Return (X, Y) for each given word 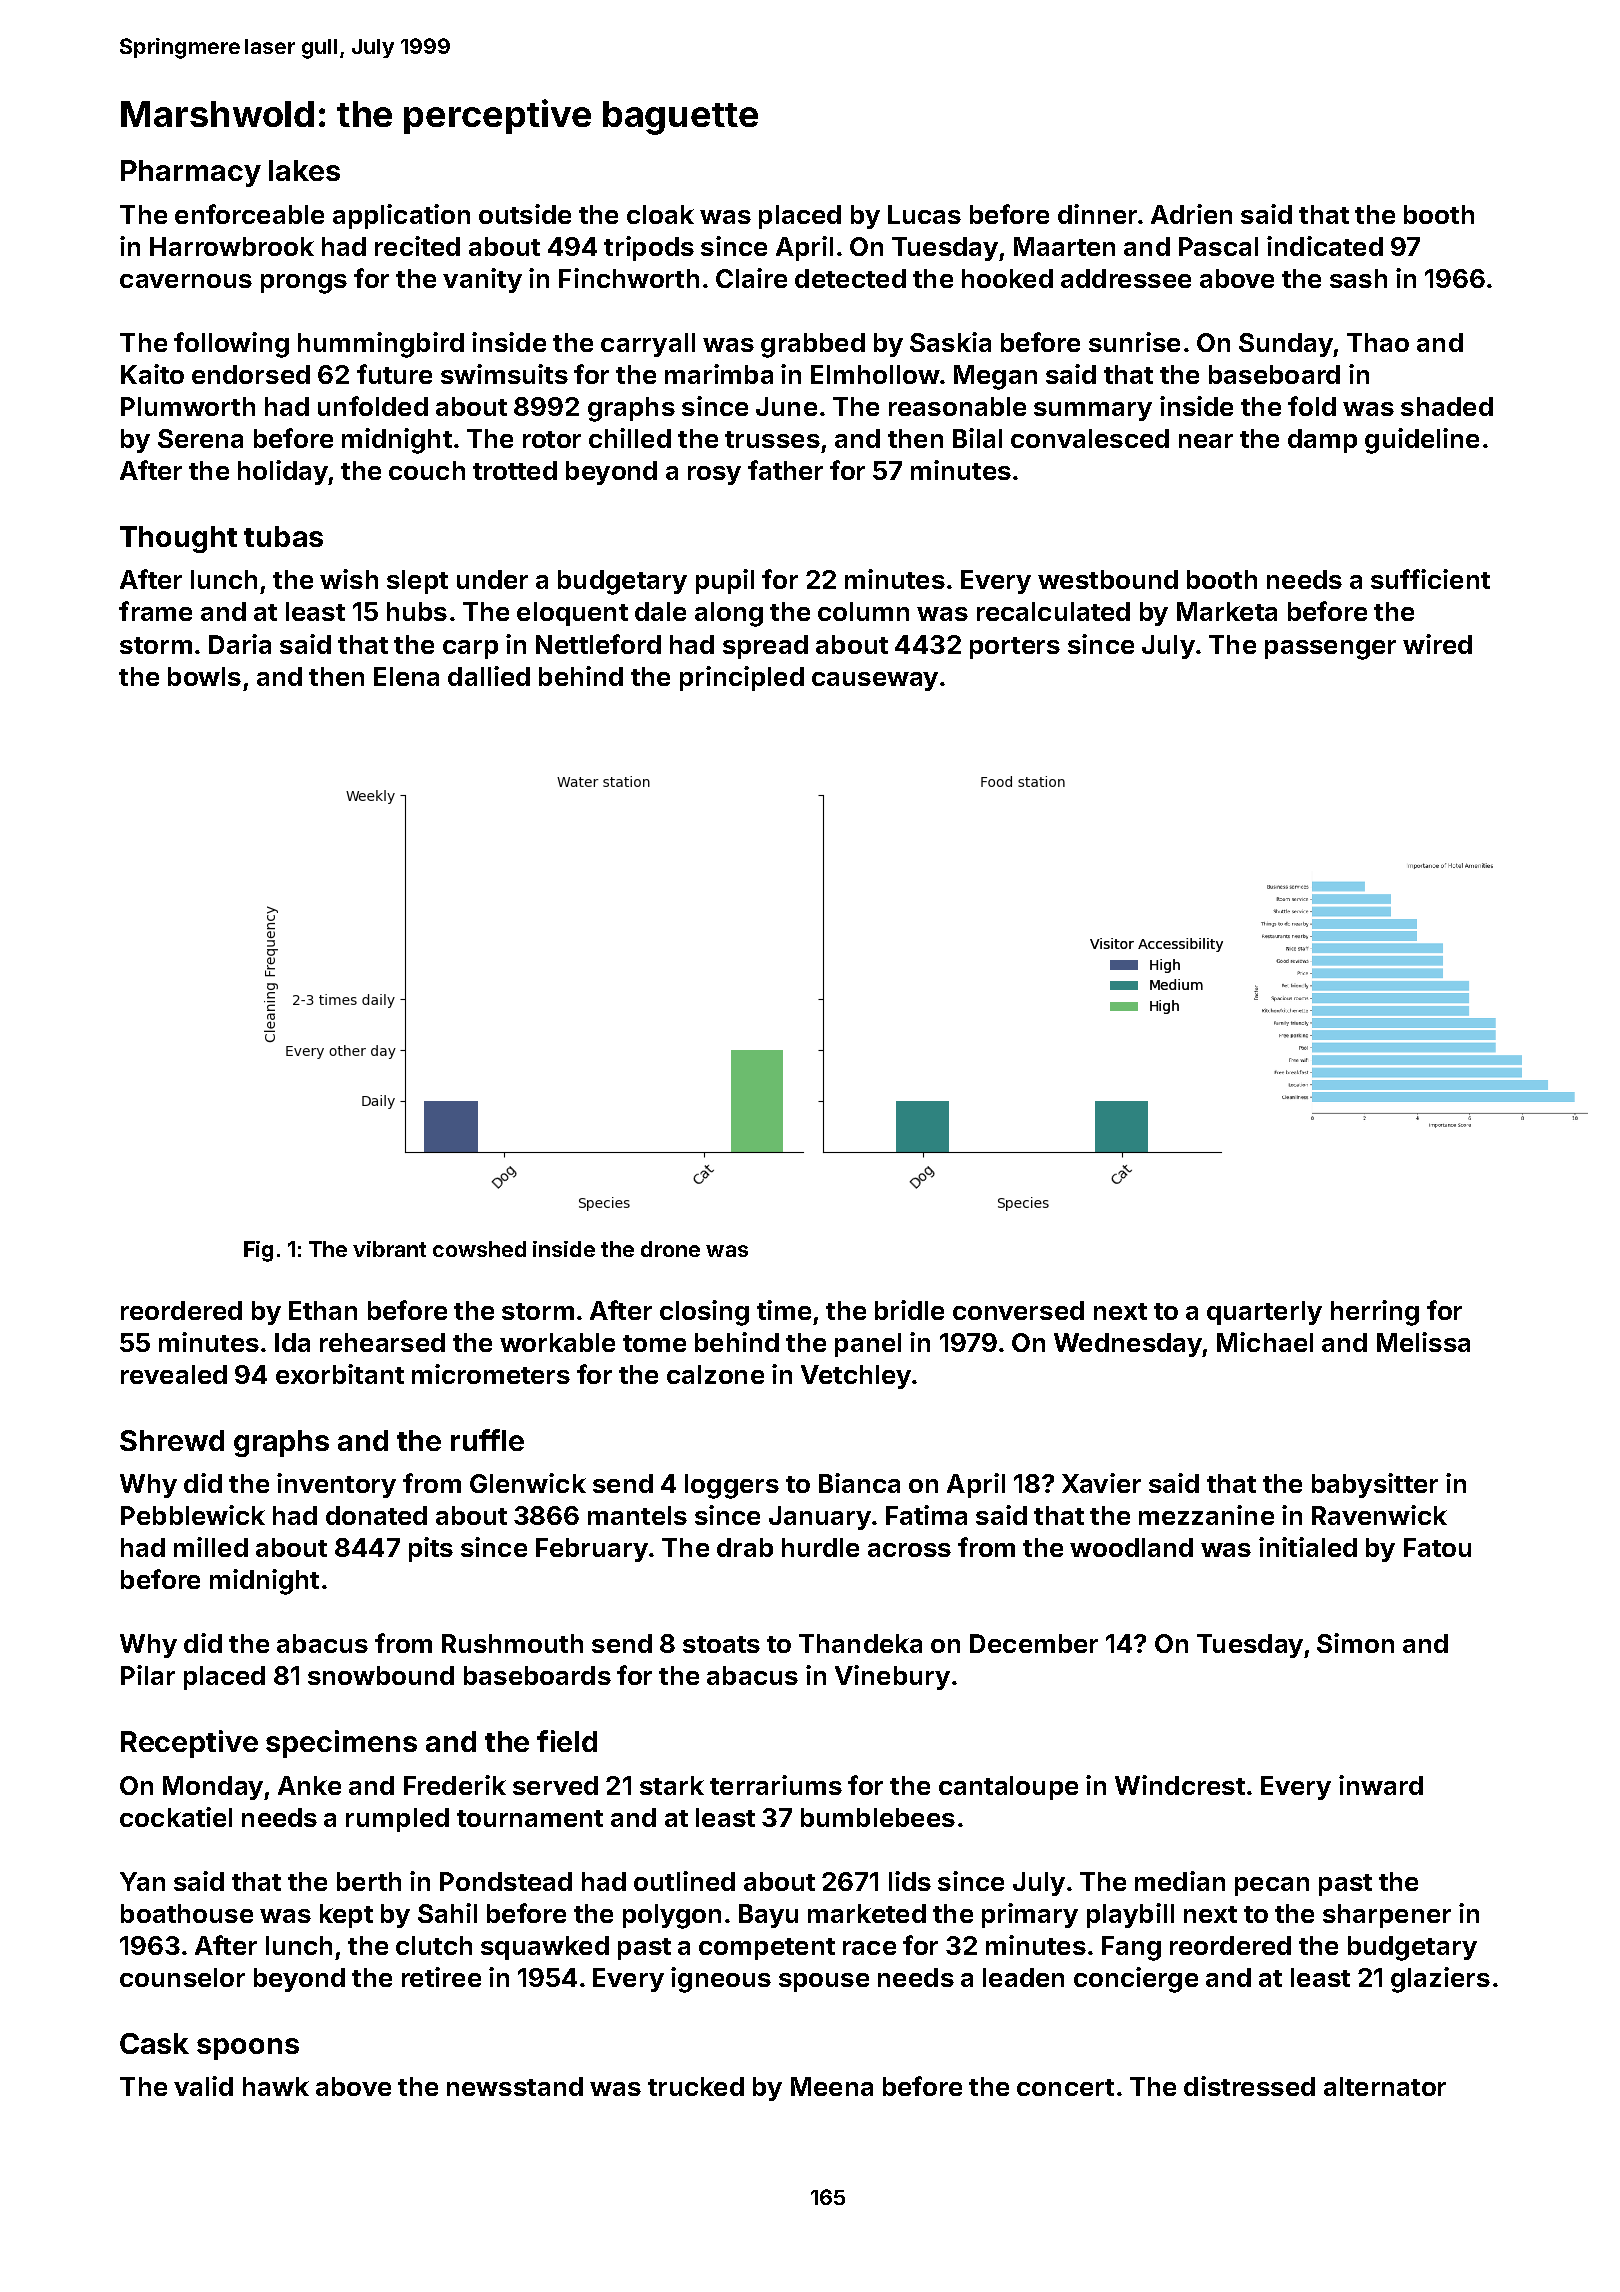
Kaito (152, 374)
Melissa (1423, 1342)
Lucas (924, 214)
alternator (1385, 2086)
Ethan (323, 1310)
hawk (276, 2086)
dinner (1097, 214)
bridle (909, 1310)
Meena (832, 2086)
